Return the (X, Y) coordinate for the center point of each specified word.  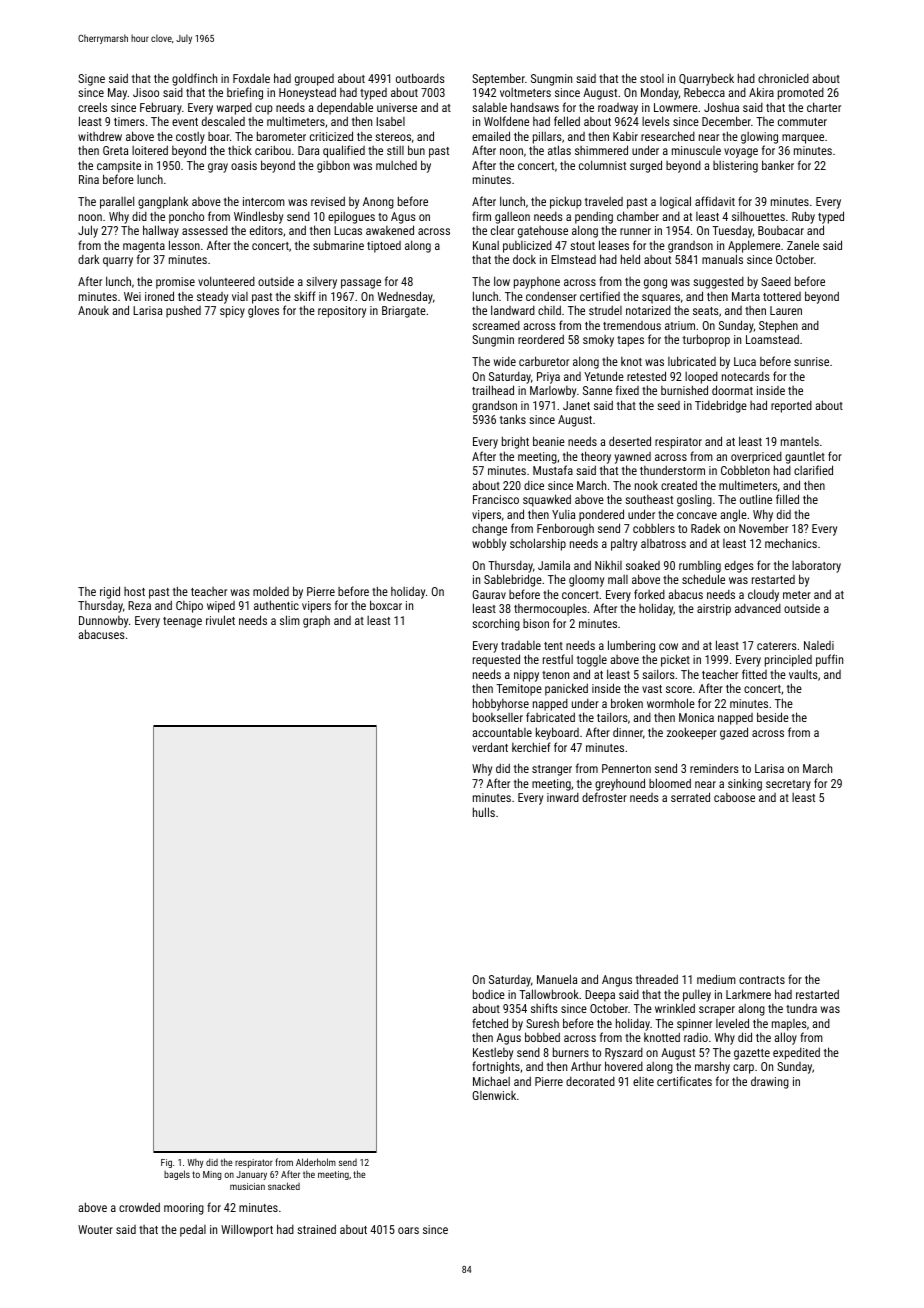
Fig (166, 1163)
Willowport (247, 1230)
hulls (484, 812)
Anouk (93, 310)
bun (416, 150)
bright (515, 442)
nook (646, 485)
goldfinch (194, 79)
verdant (490, 747)
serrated (690, 797)
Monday (660, 93)
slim (290, 620)
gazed (734, 733)
